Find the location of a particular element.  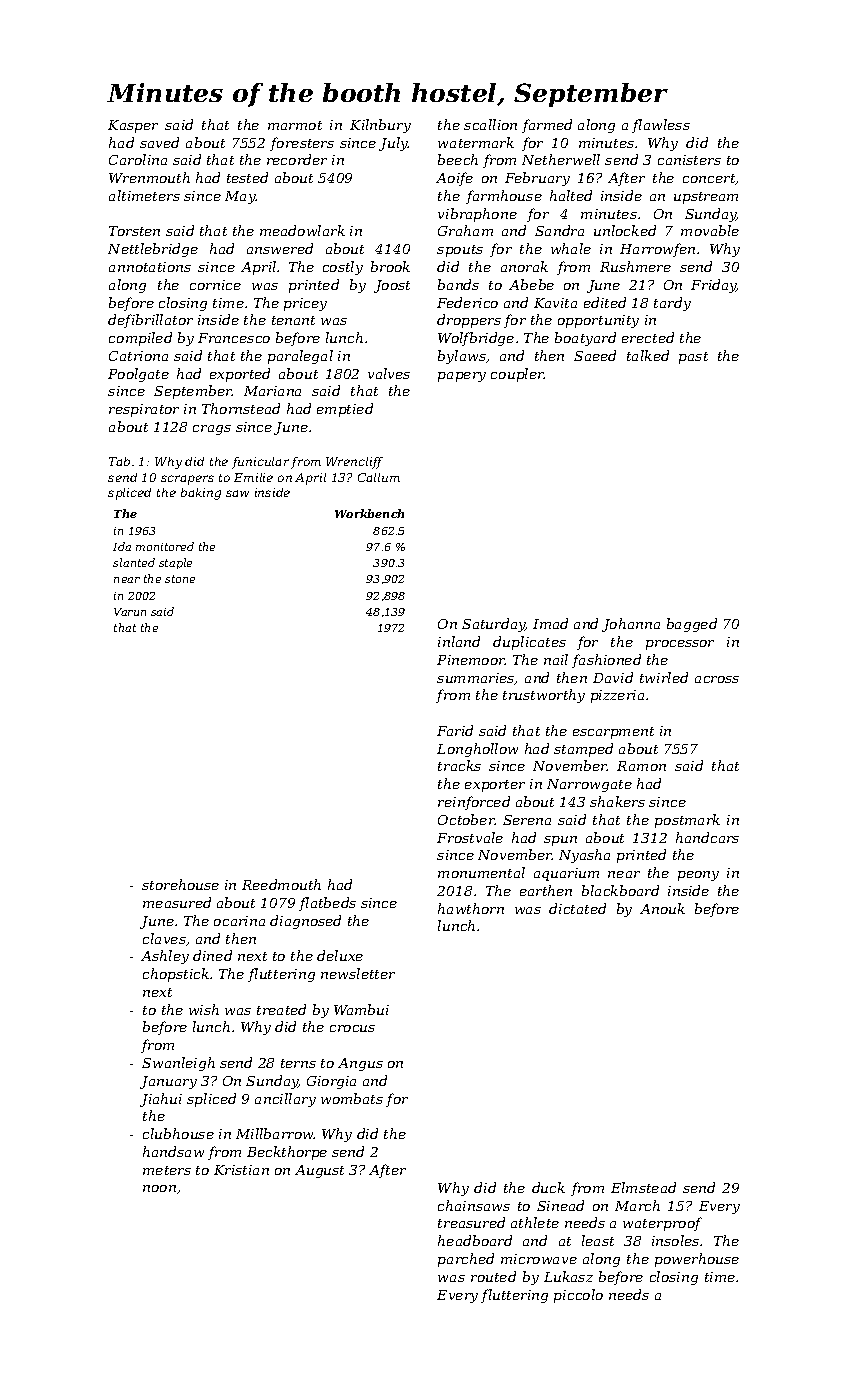

Workbench is located at coordinates (369, 513).
